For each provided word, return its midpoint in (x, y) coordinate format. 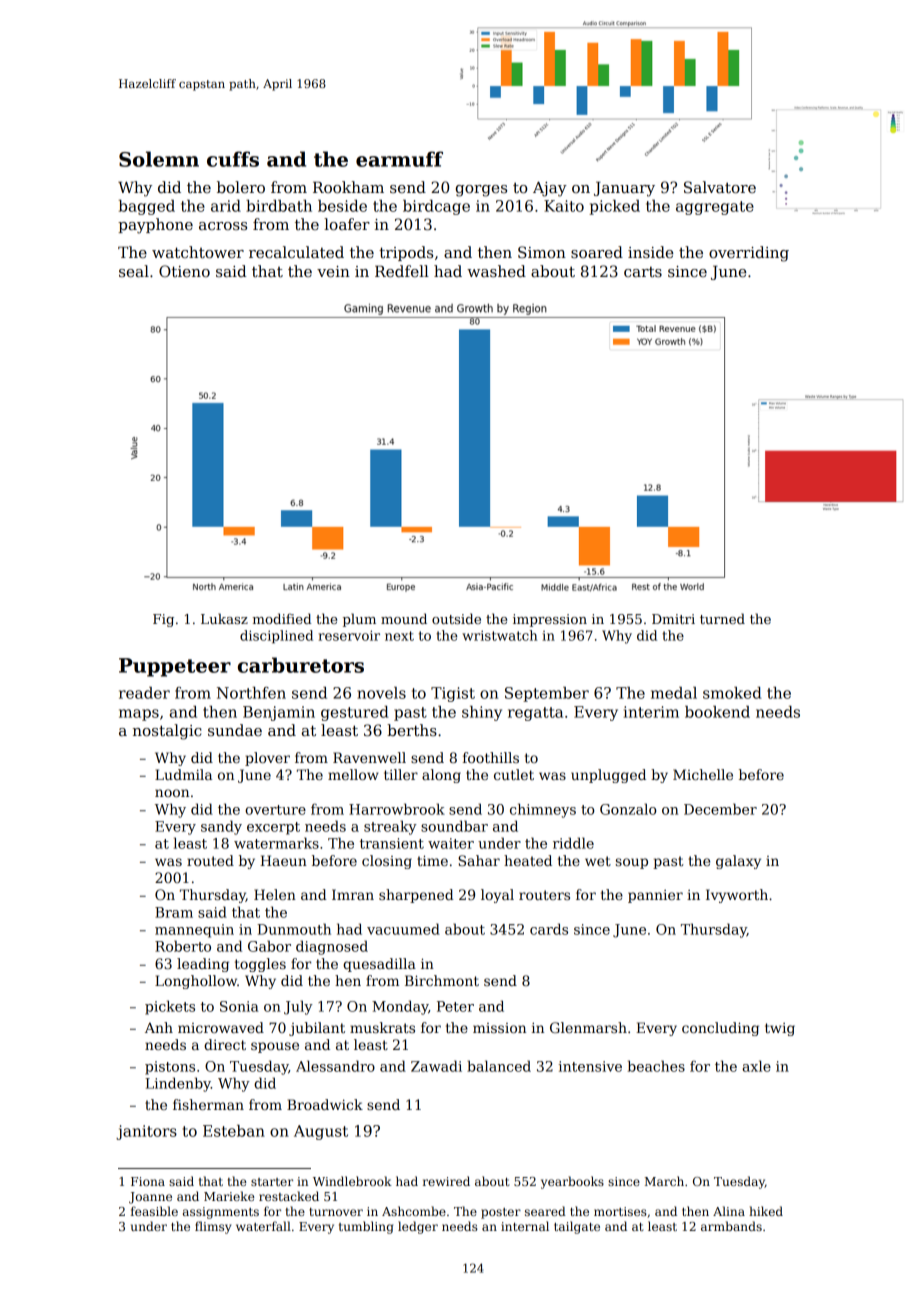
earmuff (399, 159)
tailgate (577, 1227)
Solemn (159, 159)
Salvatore (720, 187)
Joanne (150, 1198)
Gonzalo (628, 809)
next (399, 636)
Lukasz (224, 618)
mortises (620, 1211)
